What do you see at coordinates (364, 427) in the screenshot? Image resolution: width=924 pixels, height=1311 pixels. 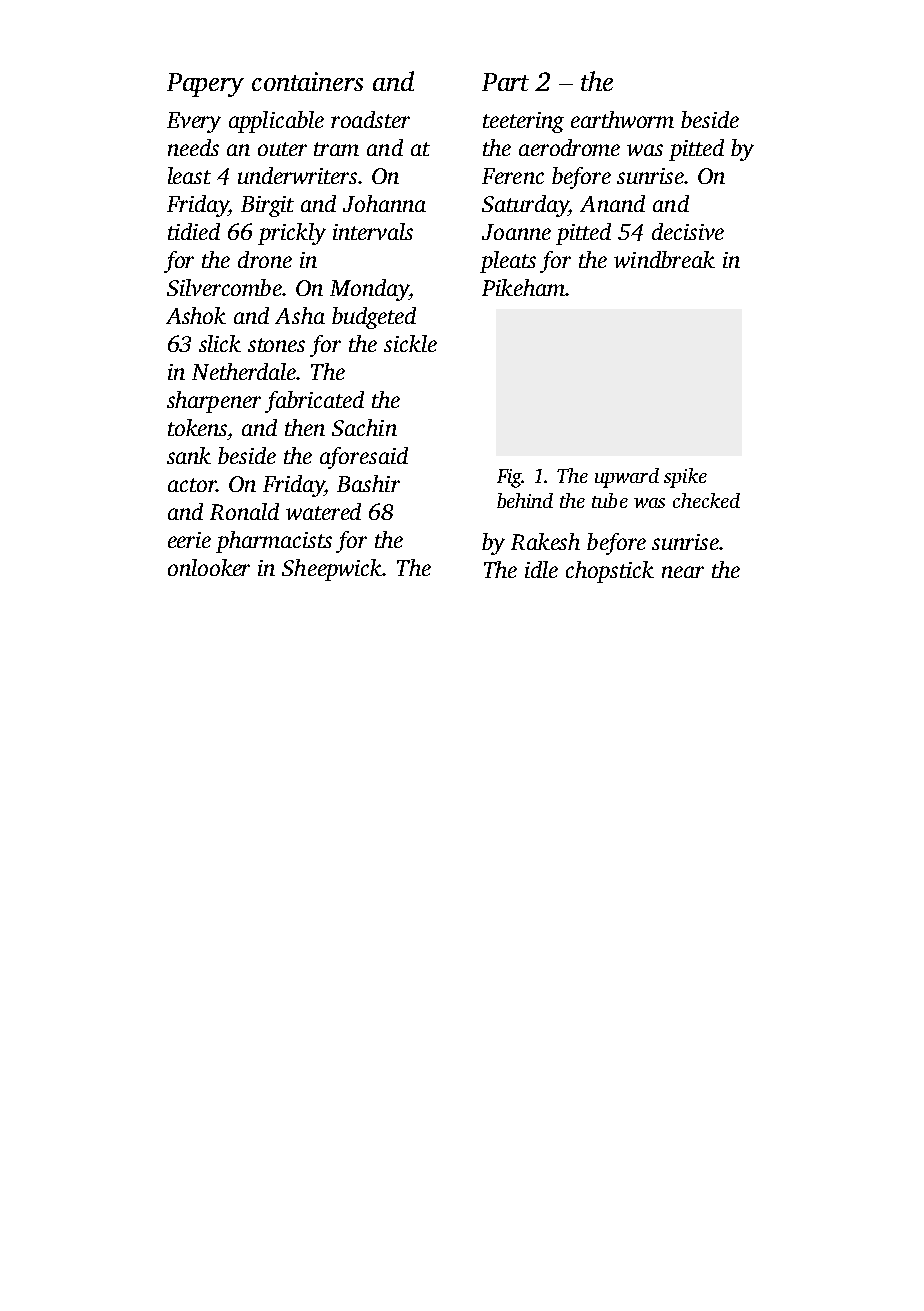 I see `Sachin` at bounding box center [364, 427].
